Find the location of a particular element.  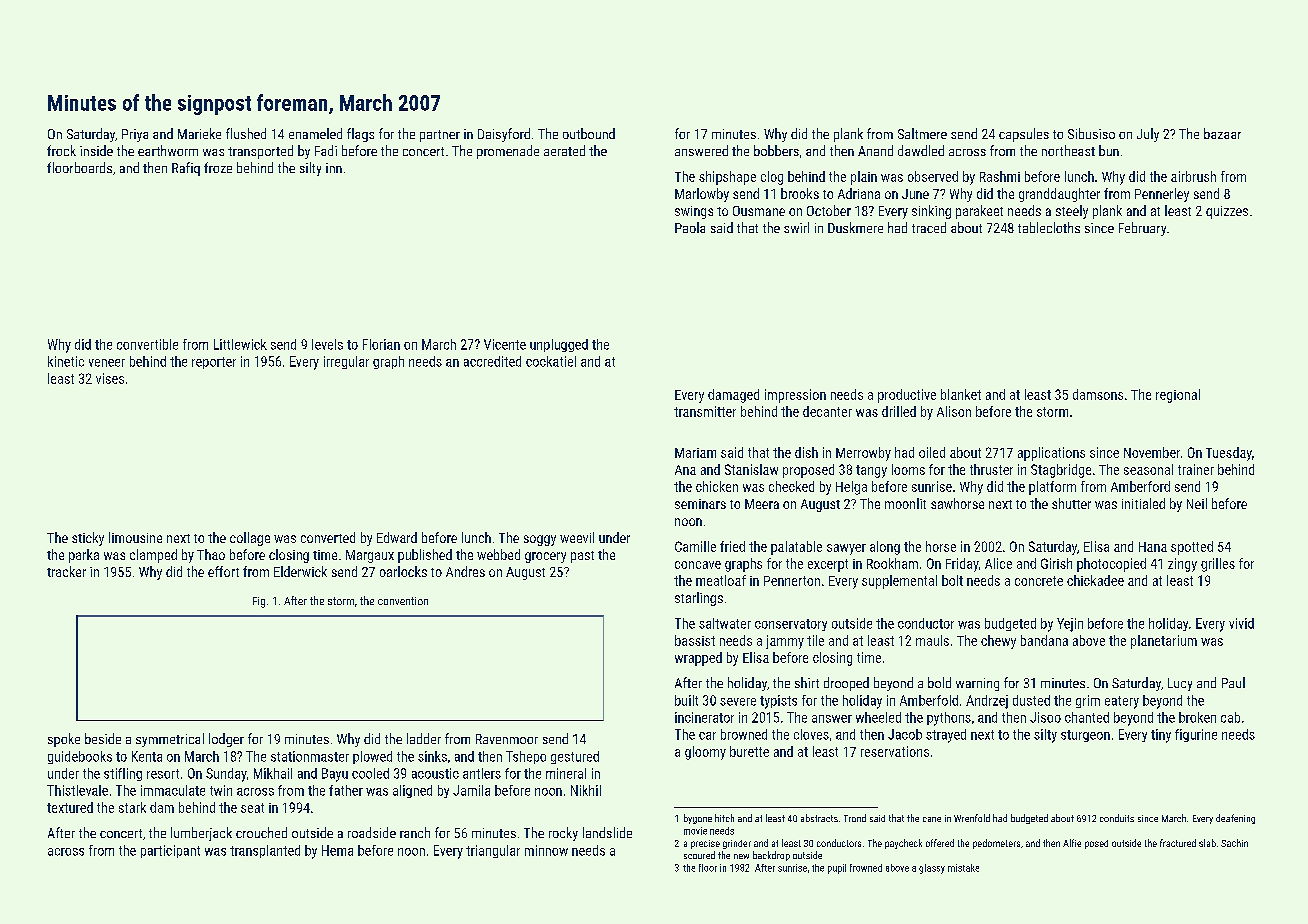

Elderwick is located at coordinates (300, 571).
